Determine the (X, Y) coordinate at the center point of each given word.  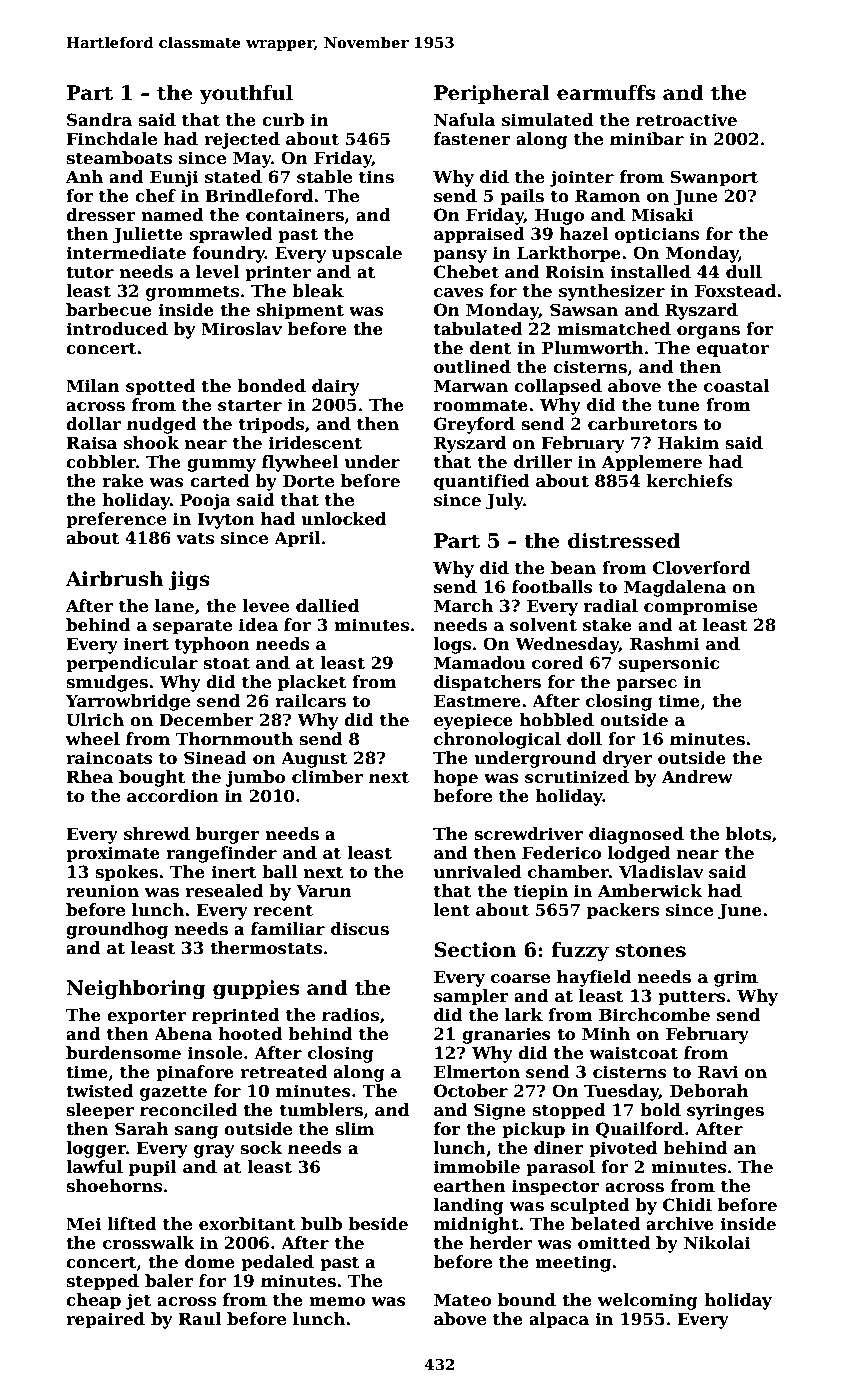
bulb (321, 1224)
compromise (700, 607)
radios (350, 1015)
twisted (100, 1091)
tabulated (478, 329)
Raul (199, 1319)
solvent (543, 625)
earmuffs (606, 93)
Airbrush (114, 579)
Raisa (91, 443)
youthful (246, 95)
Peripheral (491, 94)
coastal (737, 386)
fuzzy (580, 952)
